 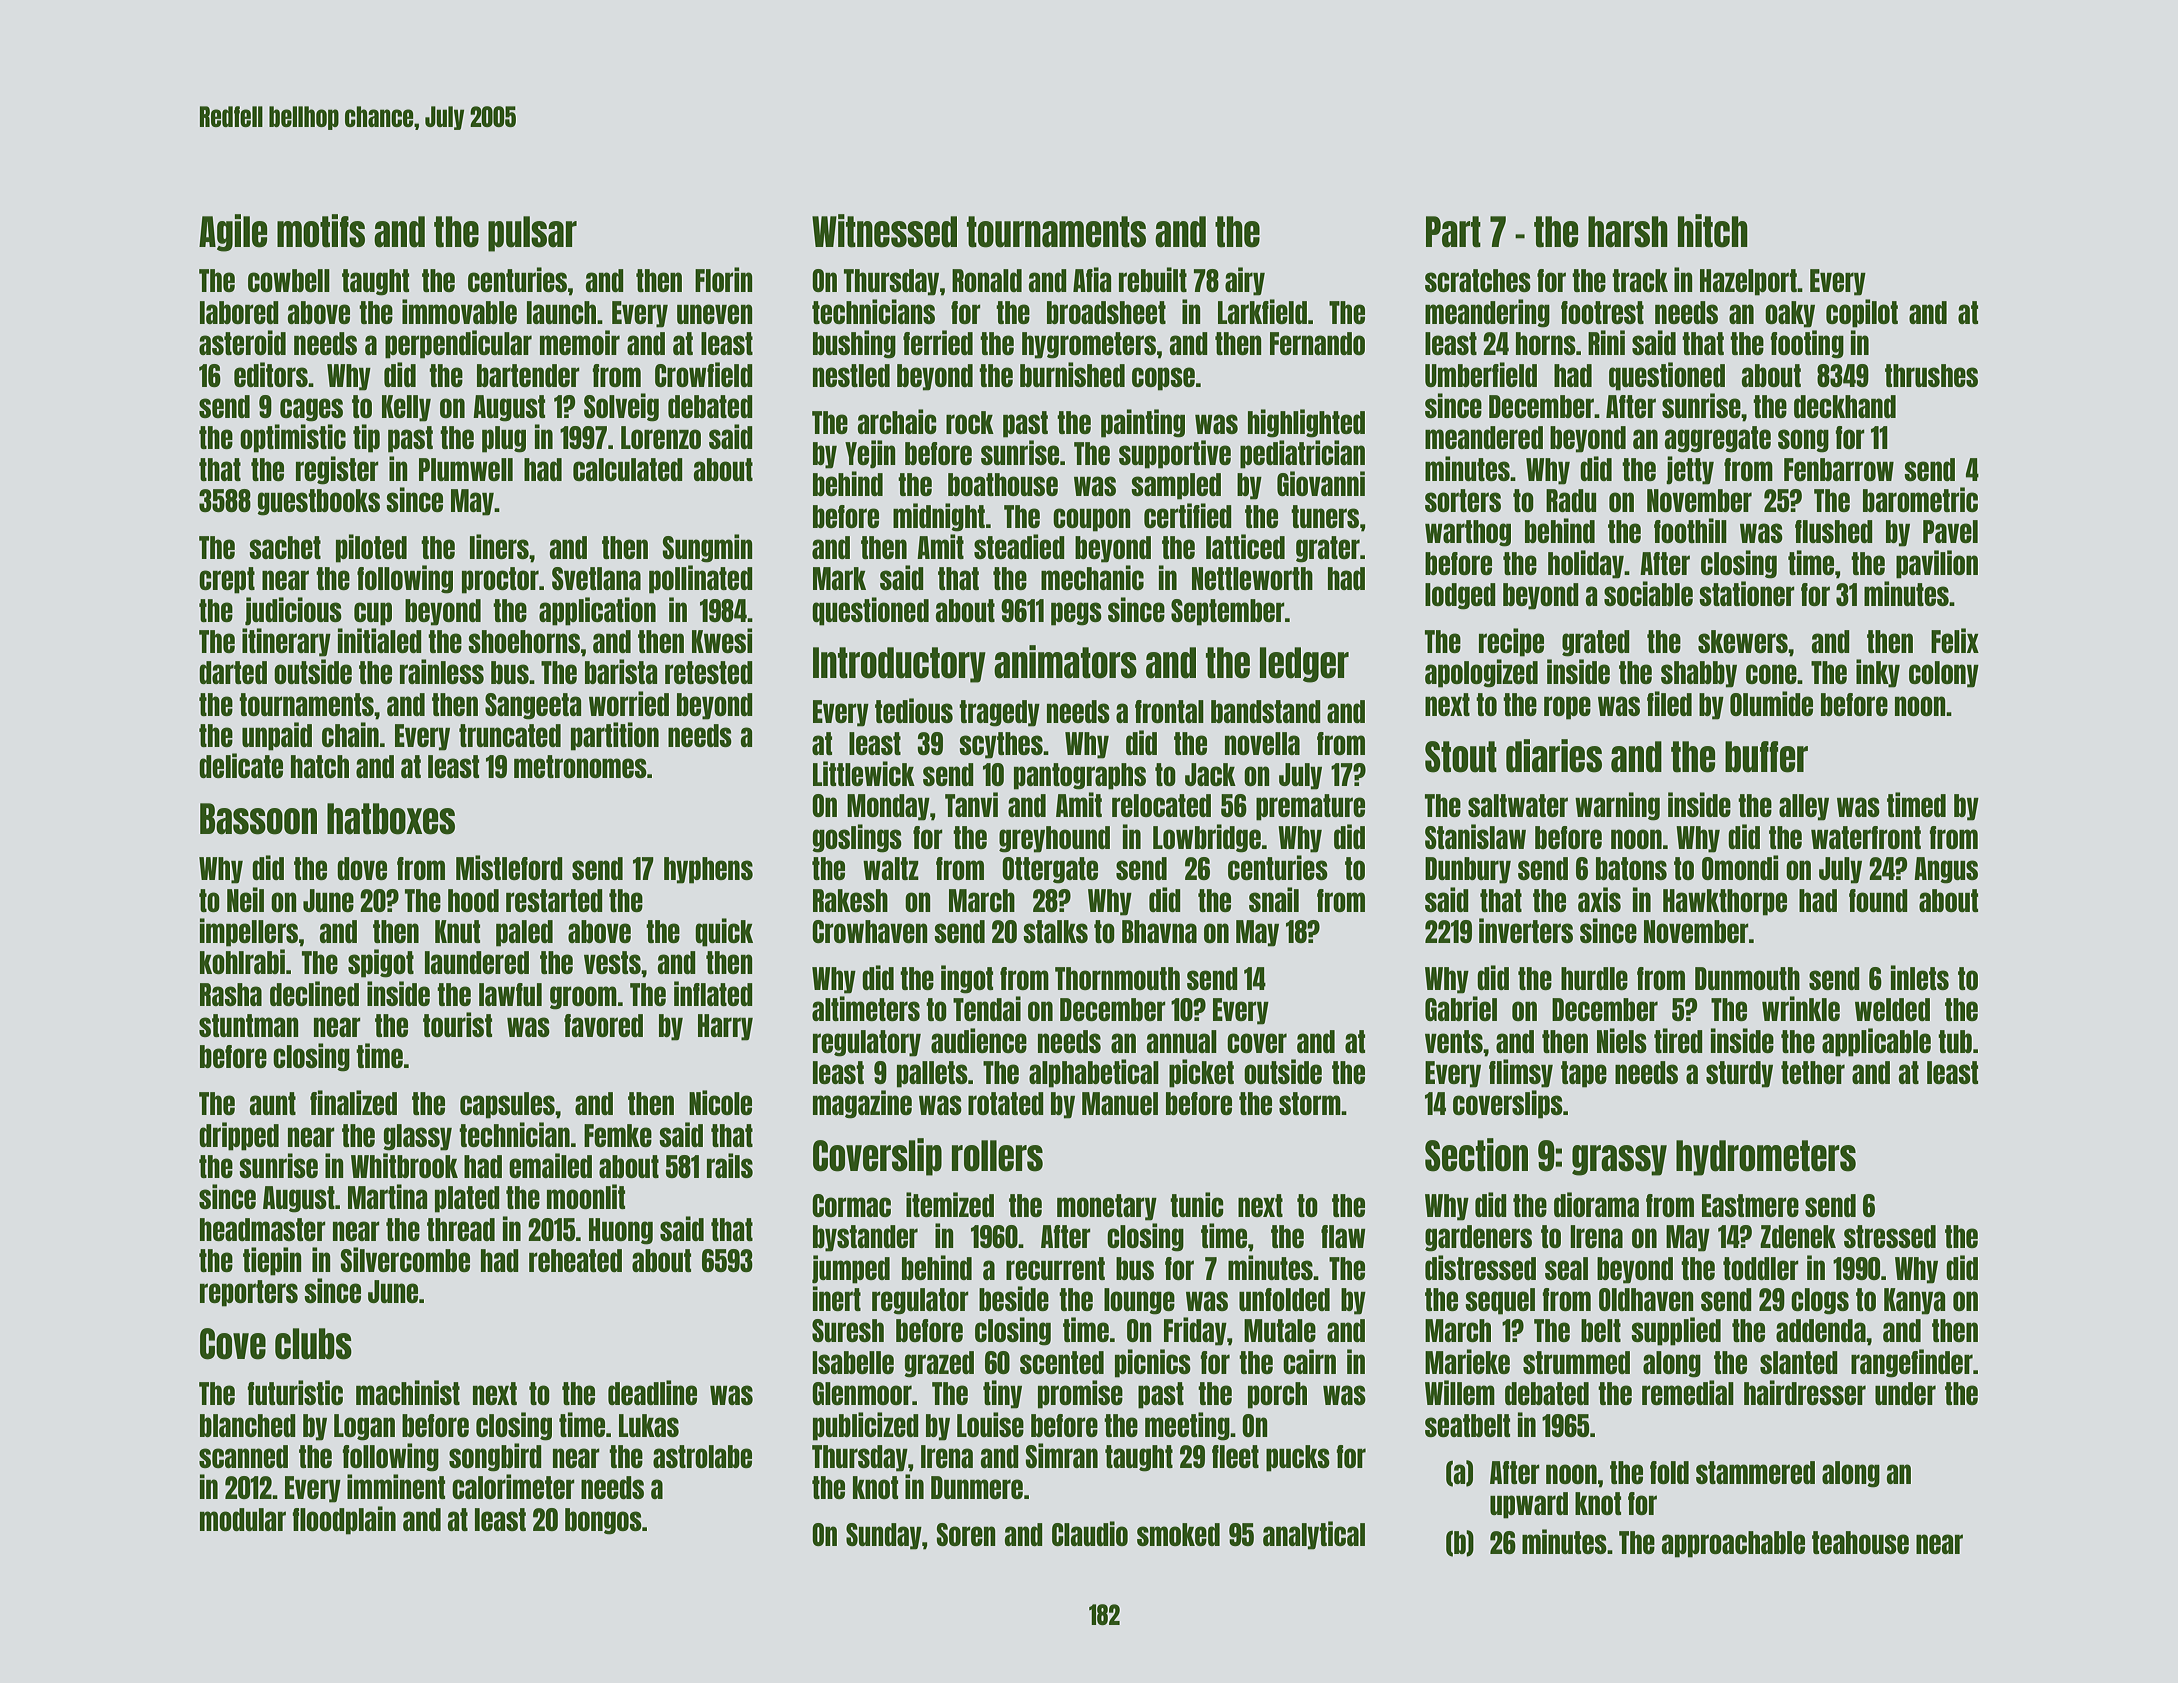 I want to click on Tendai, so click(x=987, y=1008).
